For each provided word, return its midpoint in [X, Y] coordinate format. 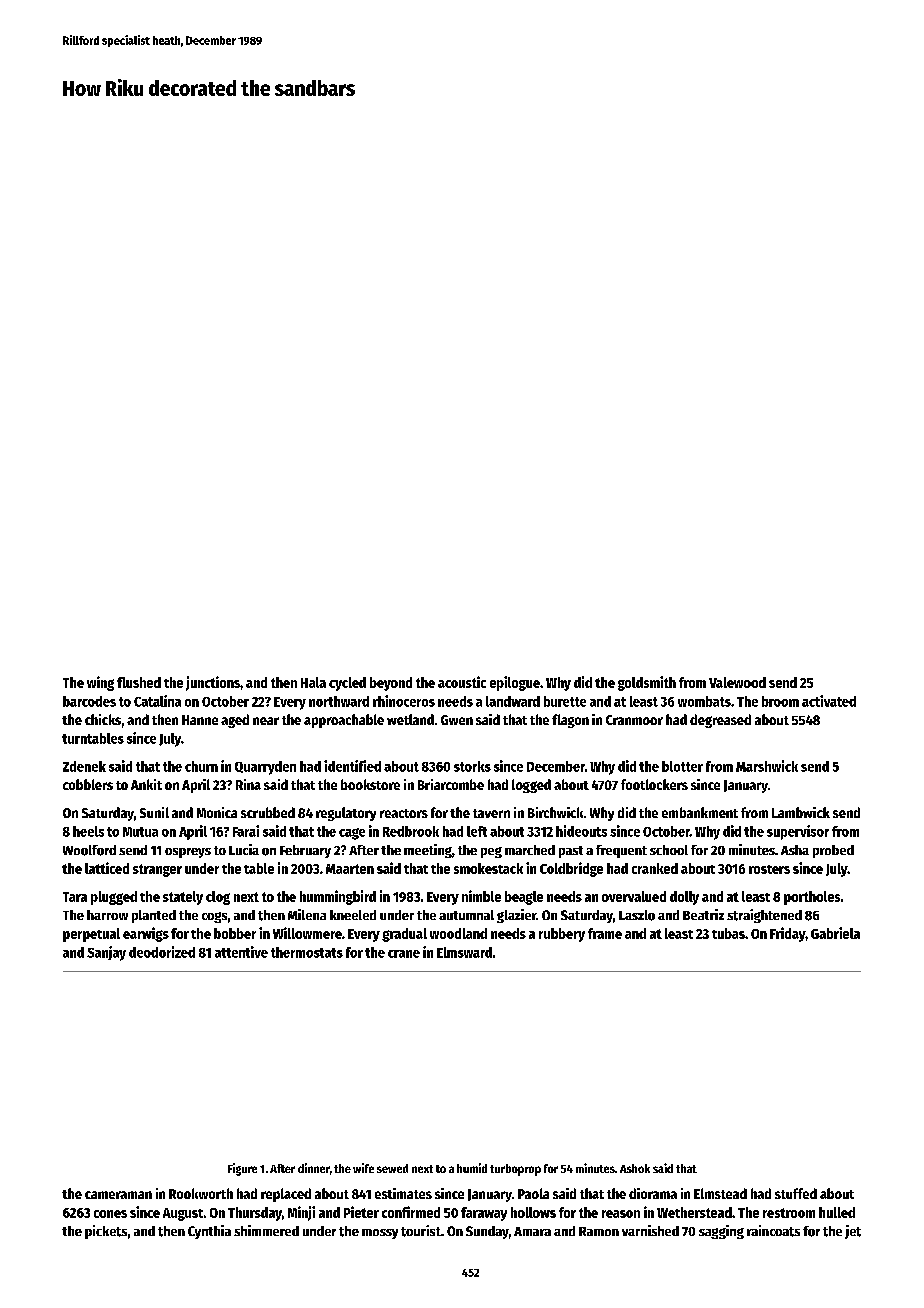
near [266, 721]
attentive [241, 952]
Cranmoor [634, 720]
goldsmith [647, 683]
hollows [533, 1212]
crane [404, 954]
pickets [106, 1232]
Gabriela [835, 933]
